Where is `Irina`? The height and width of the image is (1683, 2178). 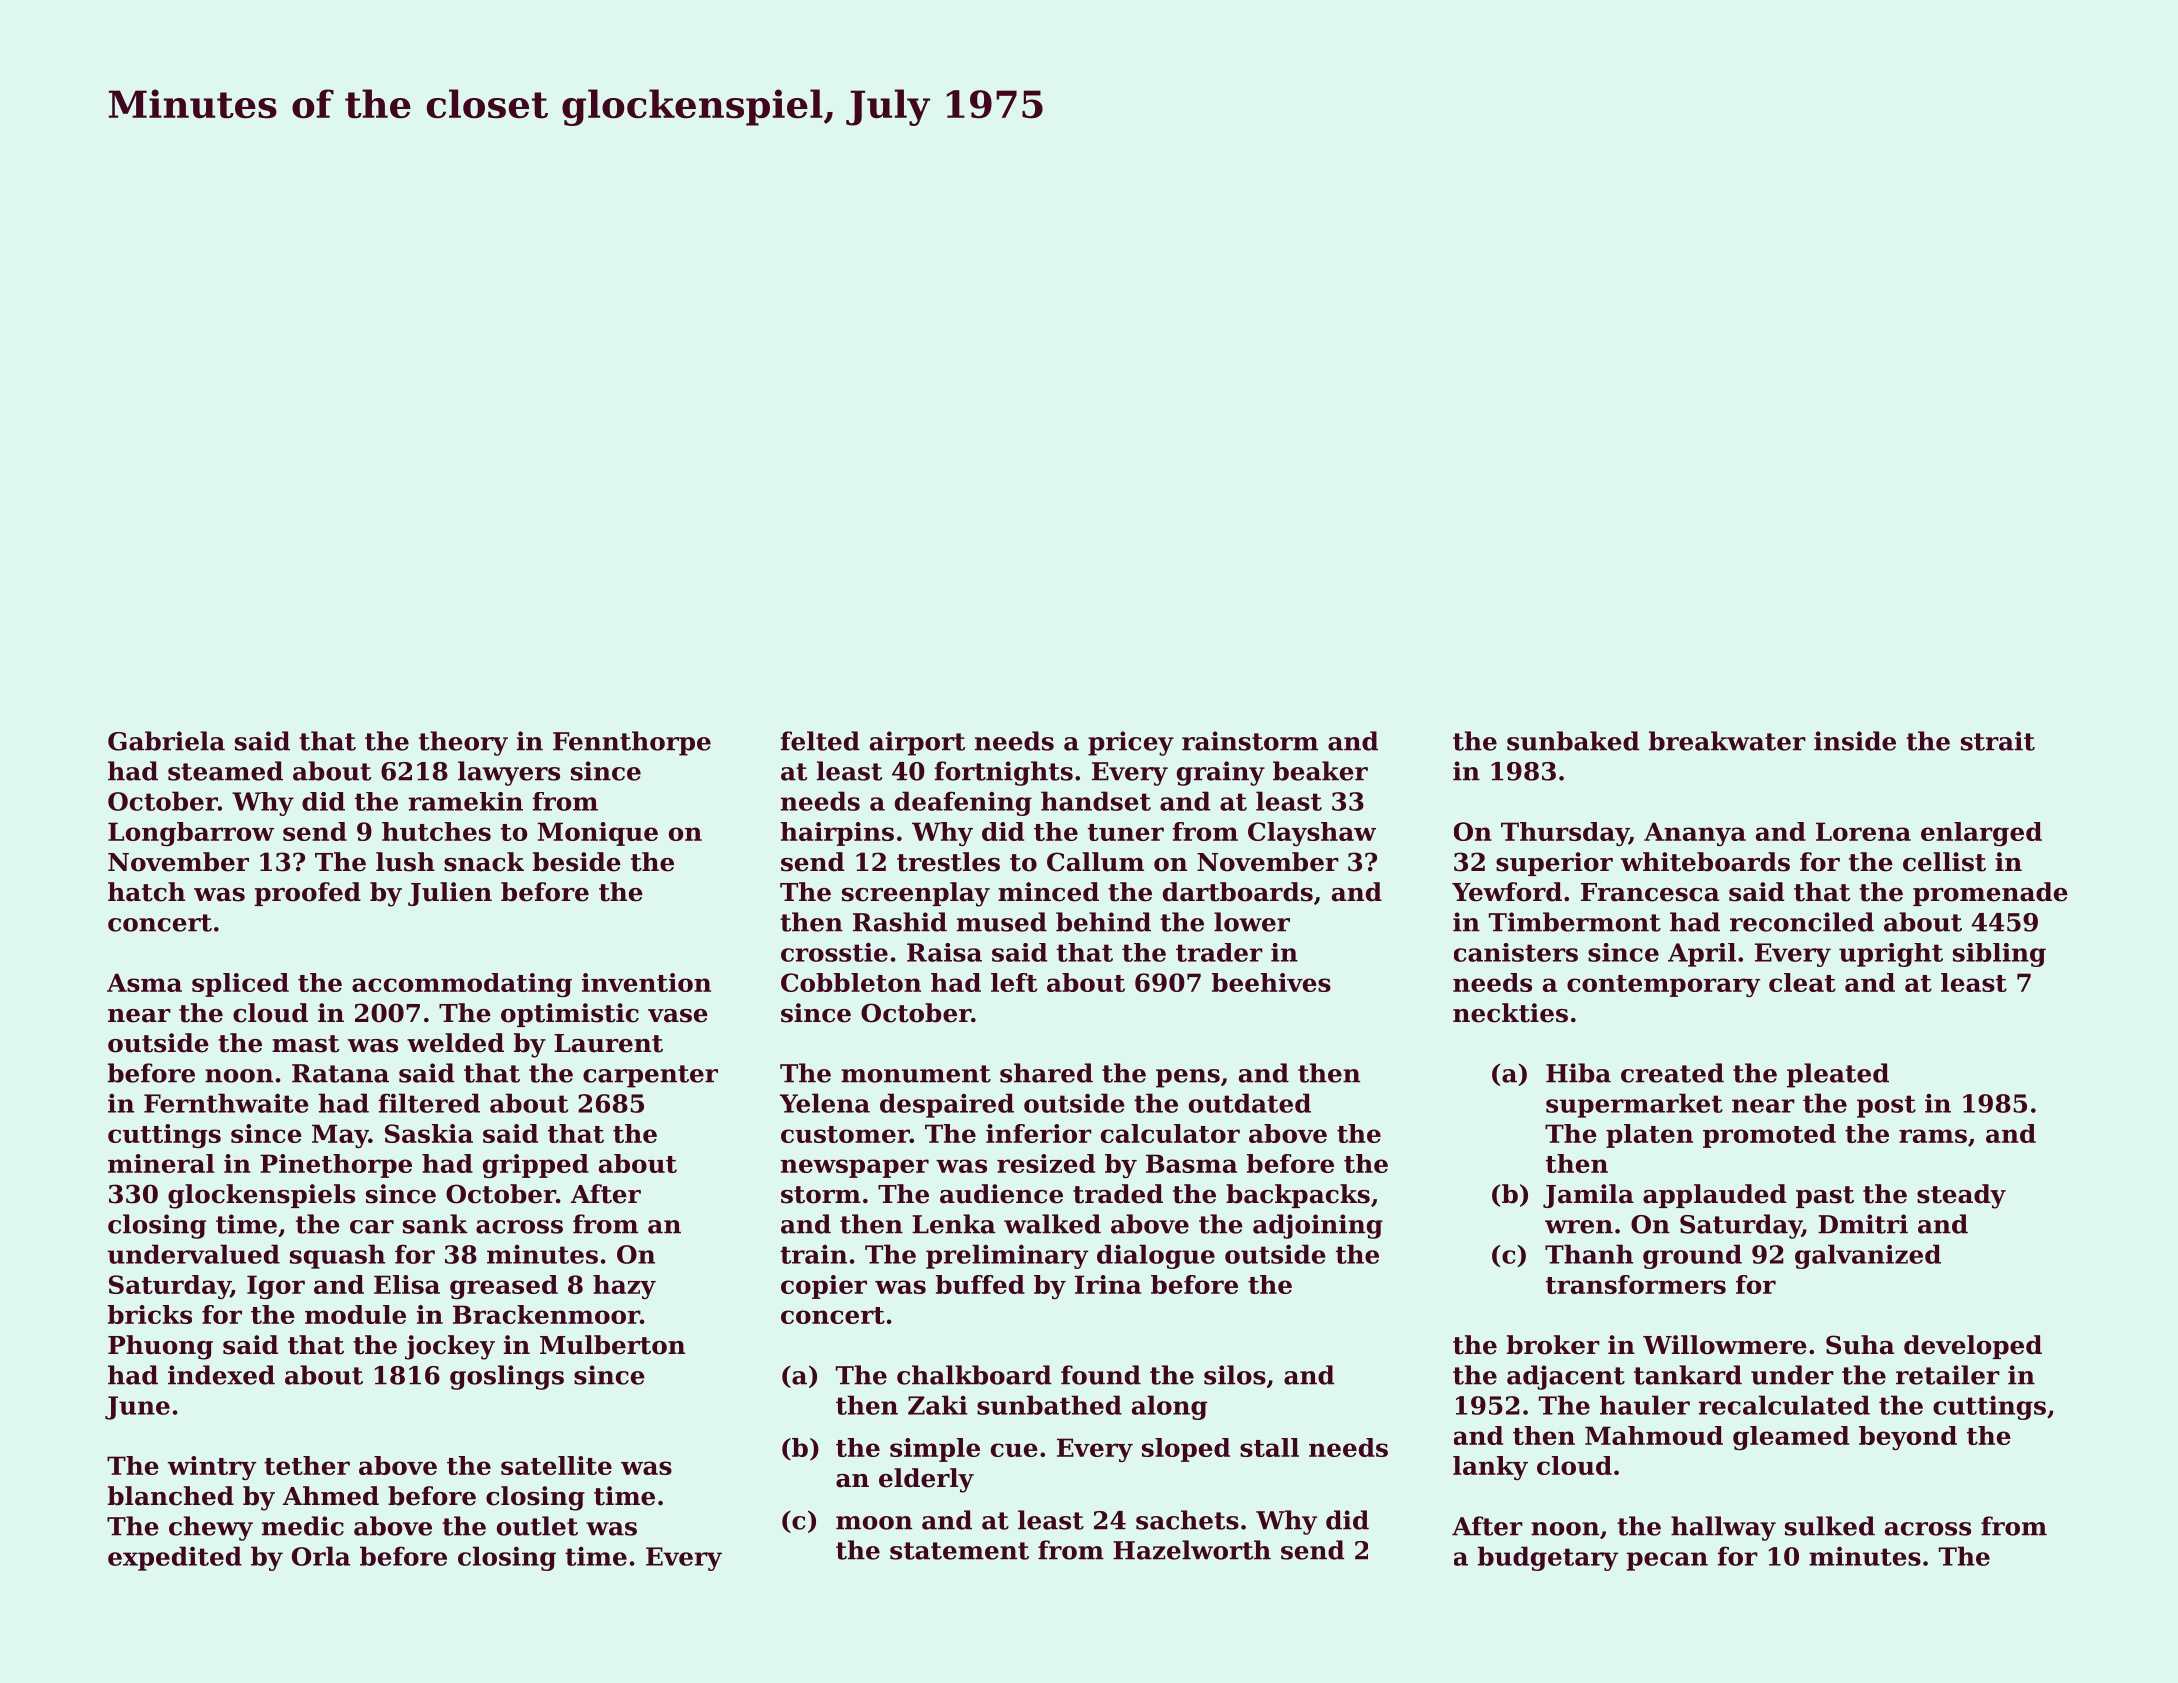
Irina is located at coordinates (1108, 1284).
